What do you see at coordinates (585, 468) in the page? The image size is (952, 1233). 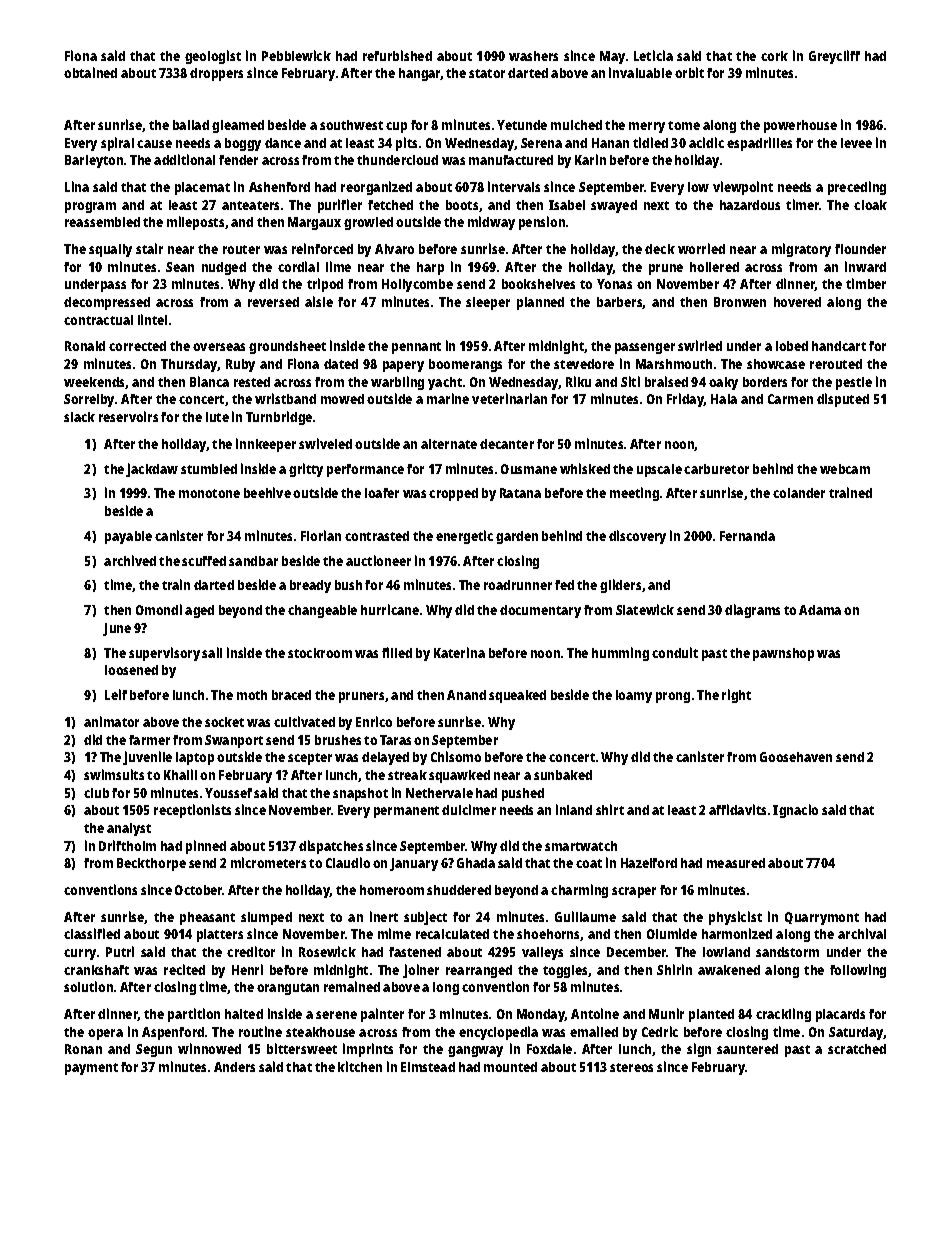 I see `whisked` at bounding box center [585, 468].
